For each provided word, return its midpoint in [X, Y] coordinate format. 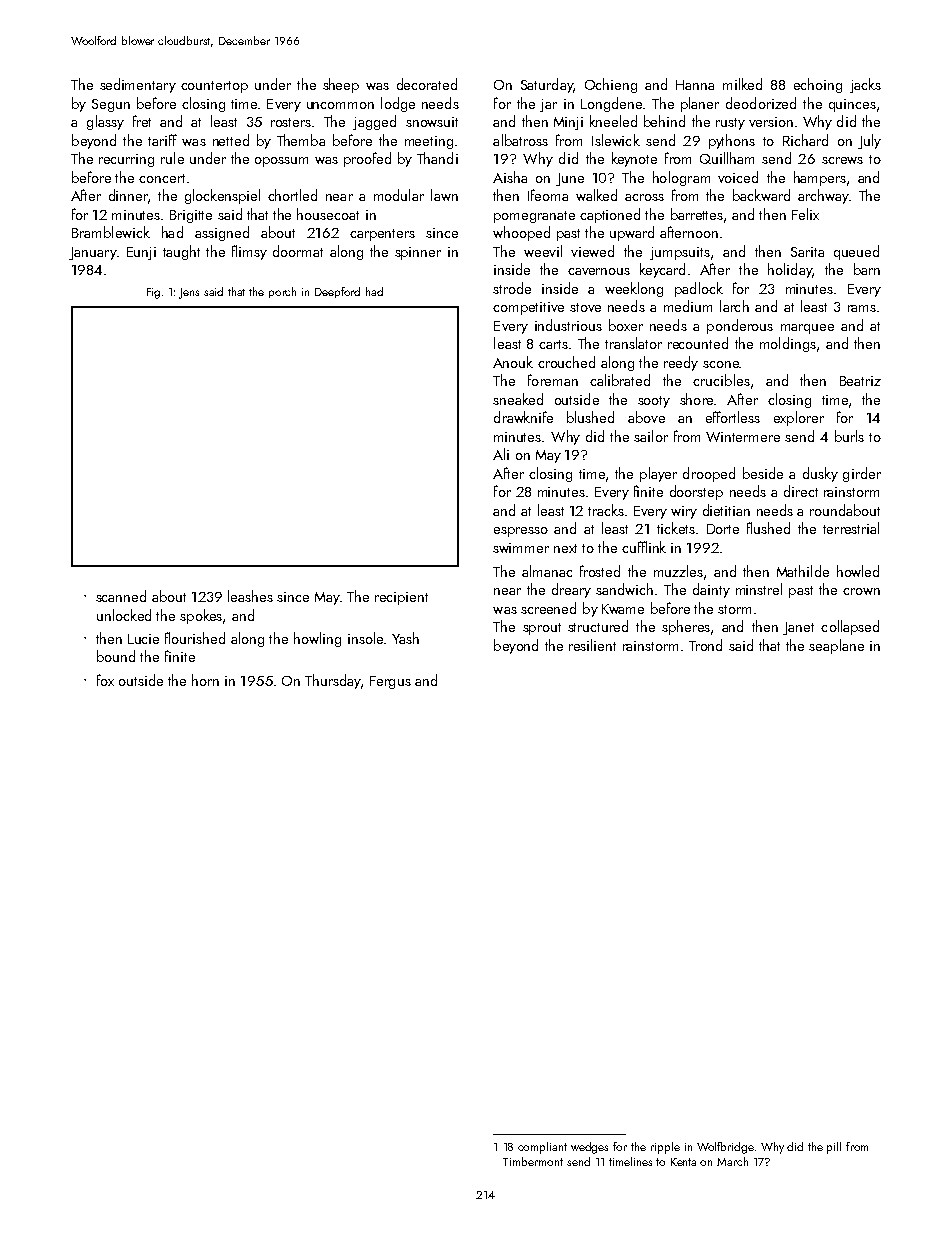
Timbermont [533, 1161]
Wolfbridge [725, 1148]
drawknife [523, 417]
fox [105, 680]
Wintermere [743, 437]
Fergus [390, 682]
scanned [121, 596]
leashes [250, 596]
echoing [818, 85]
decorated [427, 84]
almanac [547, 571]
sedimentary [138, 85]
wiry [684, 512]
